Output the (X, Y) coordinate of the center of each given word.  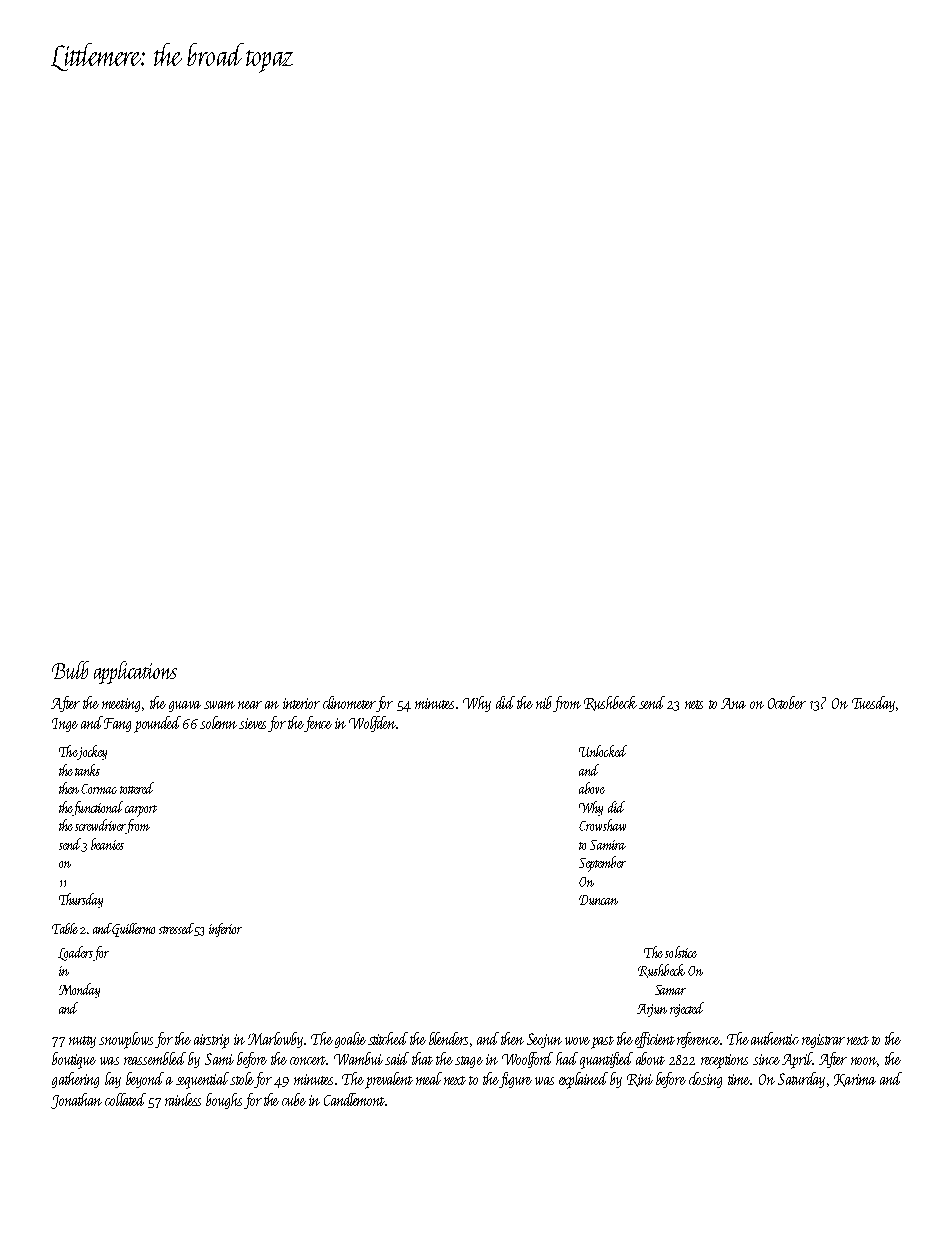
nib (544, 702)
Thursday (81, 900)
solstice (681, 952)
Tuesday (873, 704)
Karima (855, 1080)
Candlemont (354, 1099)
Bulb (70, 670)
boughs (224, 1101)
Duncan (598, 900)
